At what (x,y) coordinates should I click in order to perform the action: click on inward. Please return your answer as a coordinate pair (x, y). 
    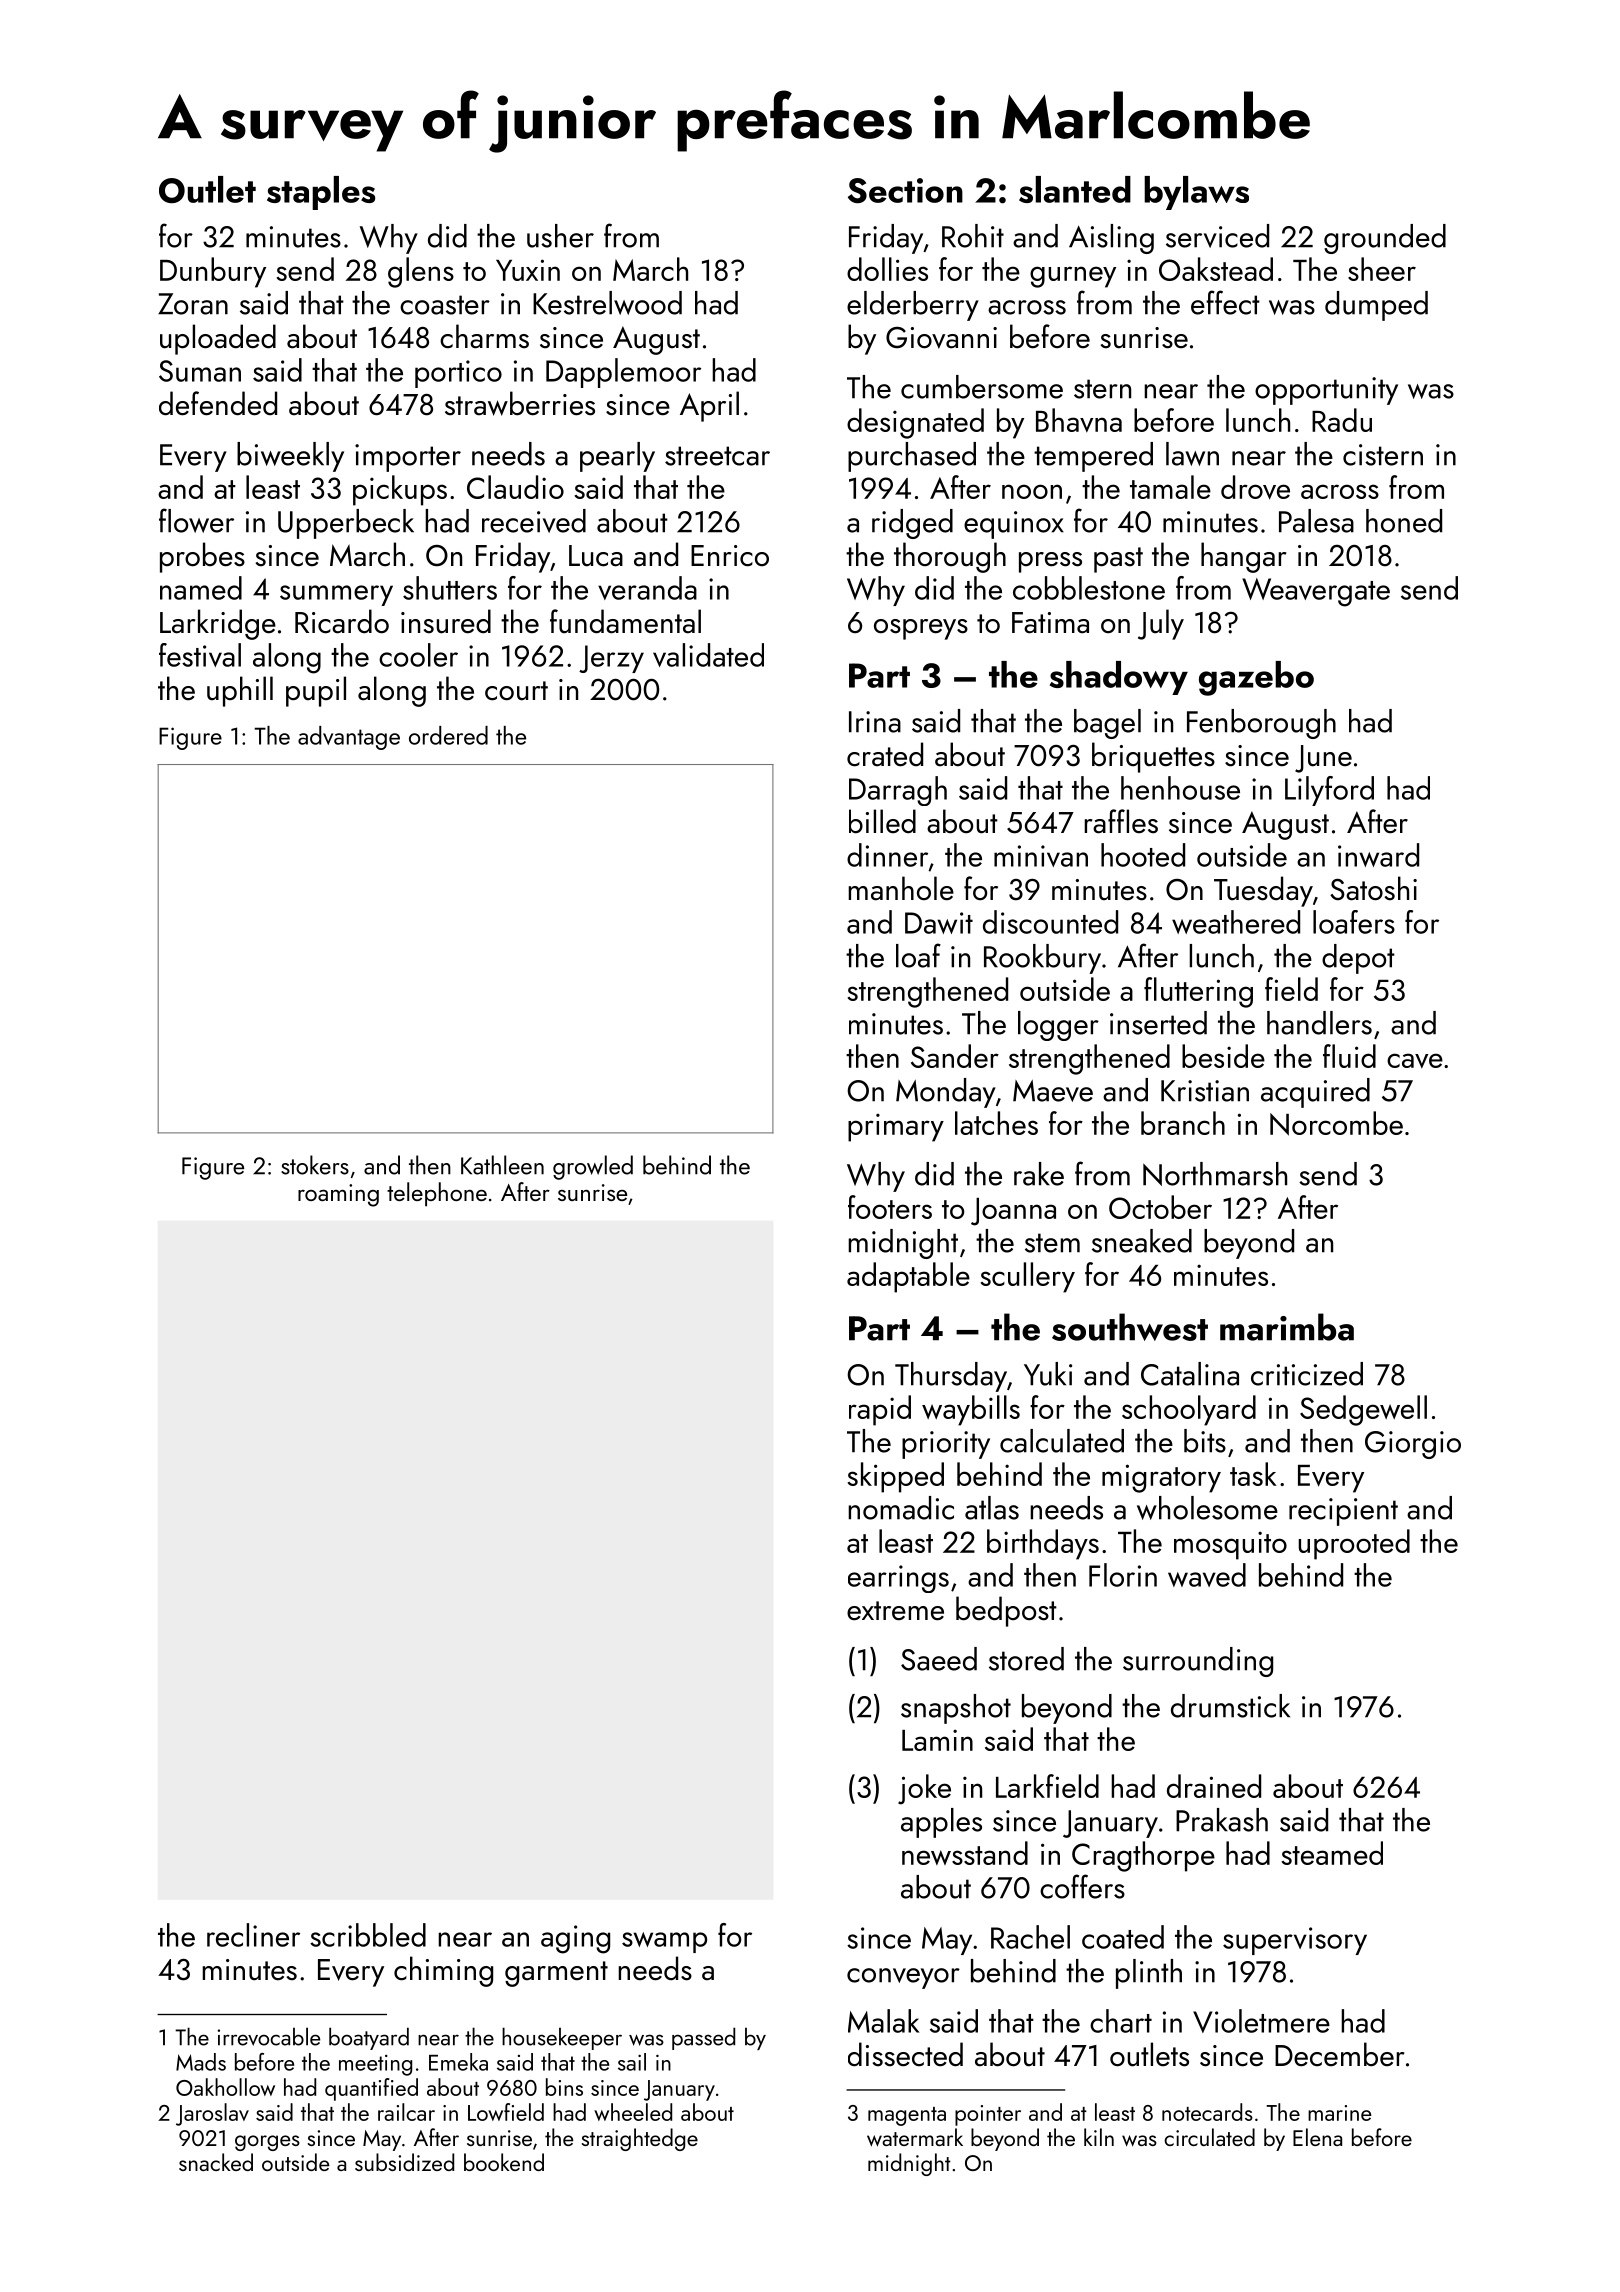
    Looking at the image, I should click on (1378, 855).
